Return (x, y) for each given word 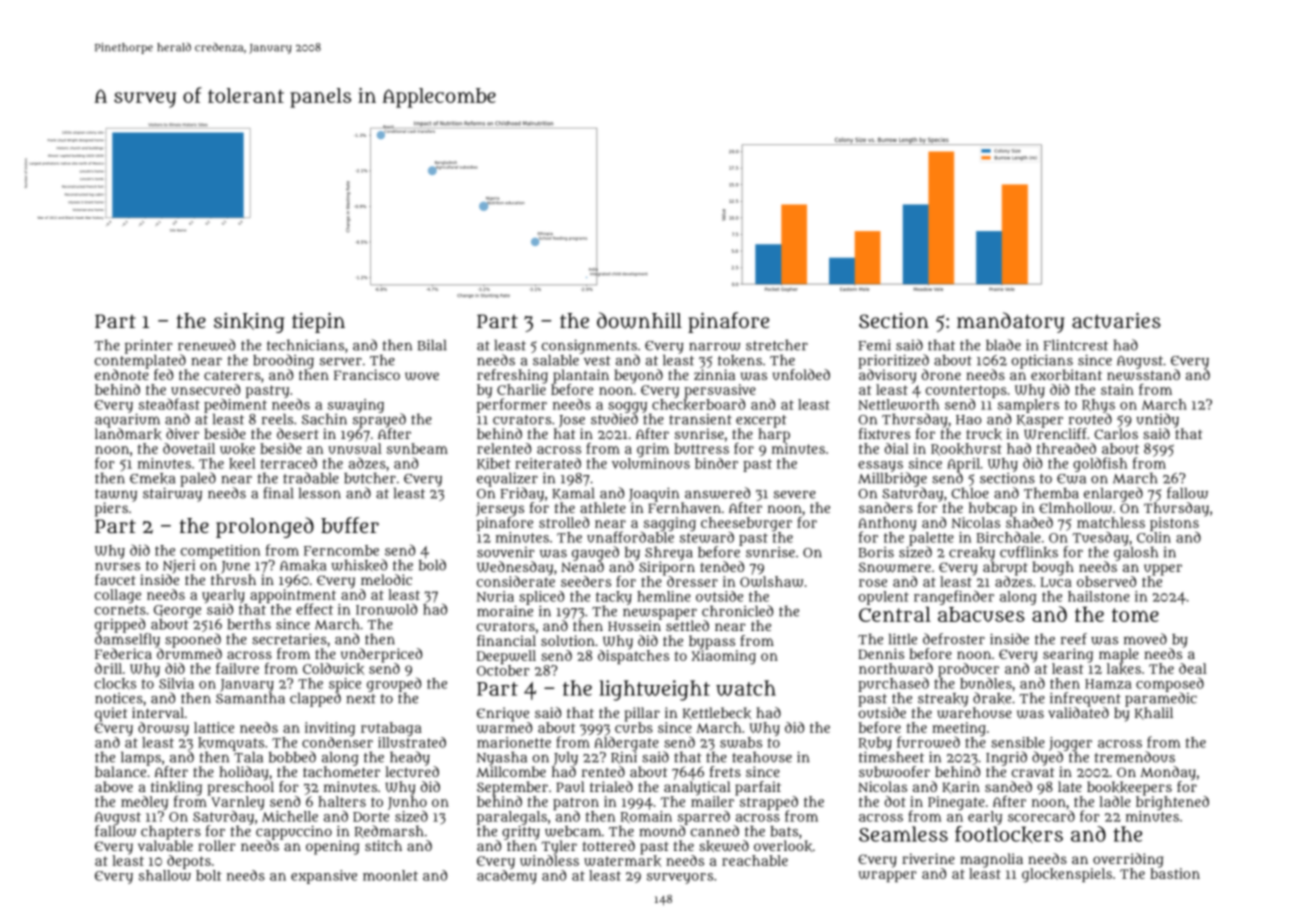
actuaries (1116, 321)
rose (873, 583)
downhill (639, 320)
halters (342, 801)
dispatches (633, 657)
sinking (249, 323)
